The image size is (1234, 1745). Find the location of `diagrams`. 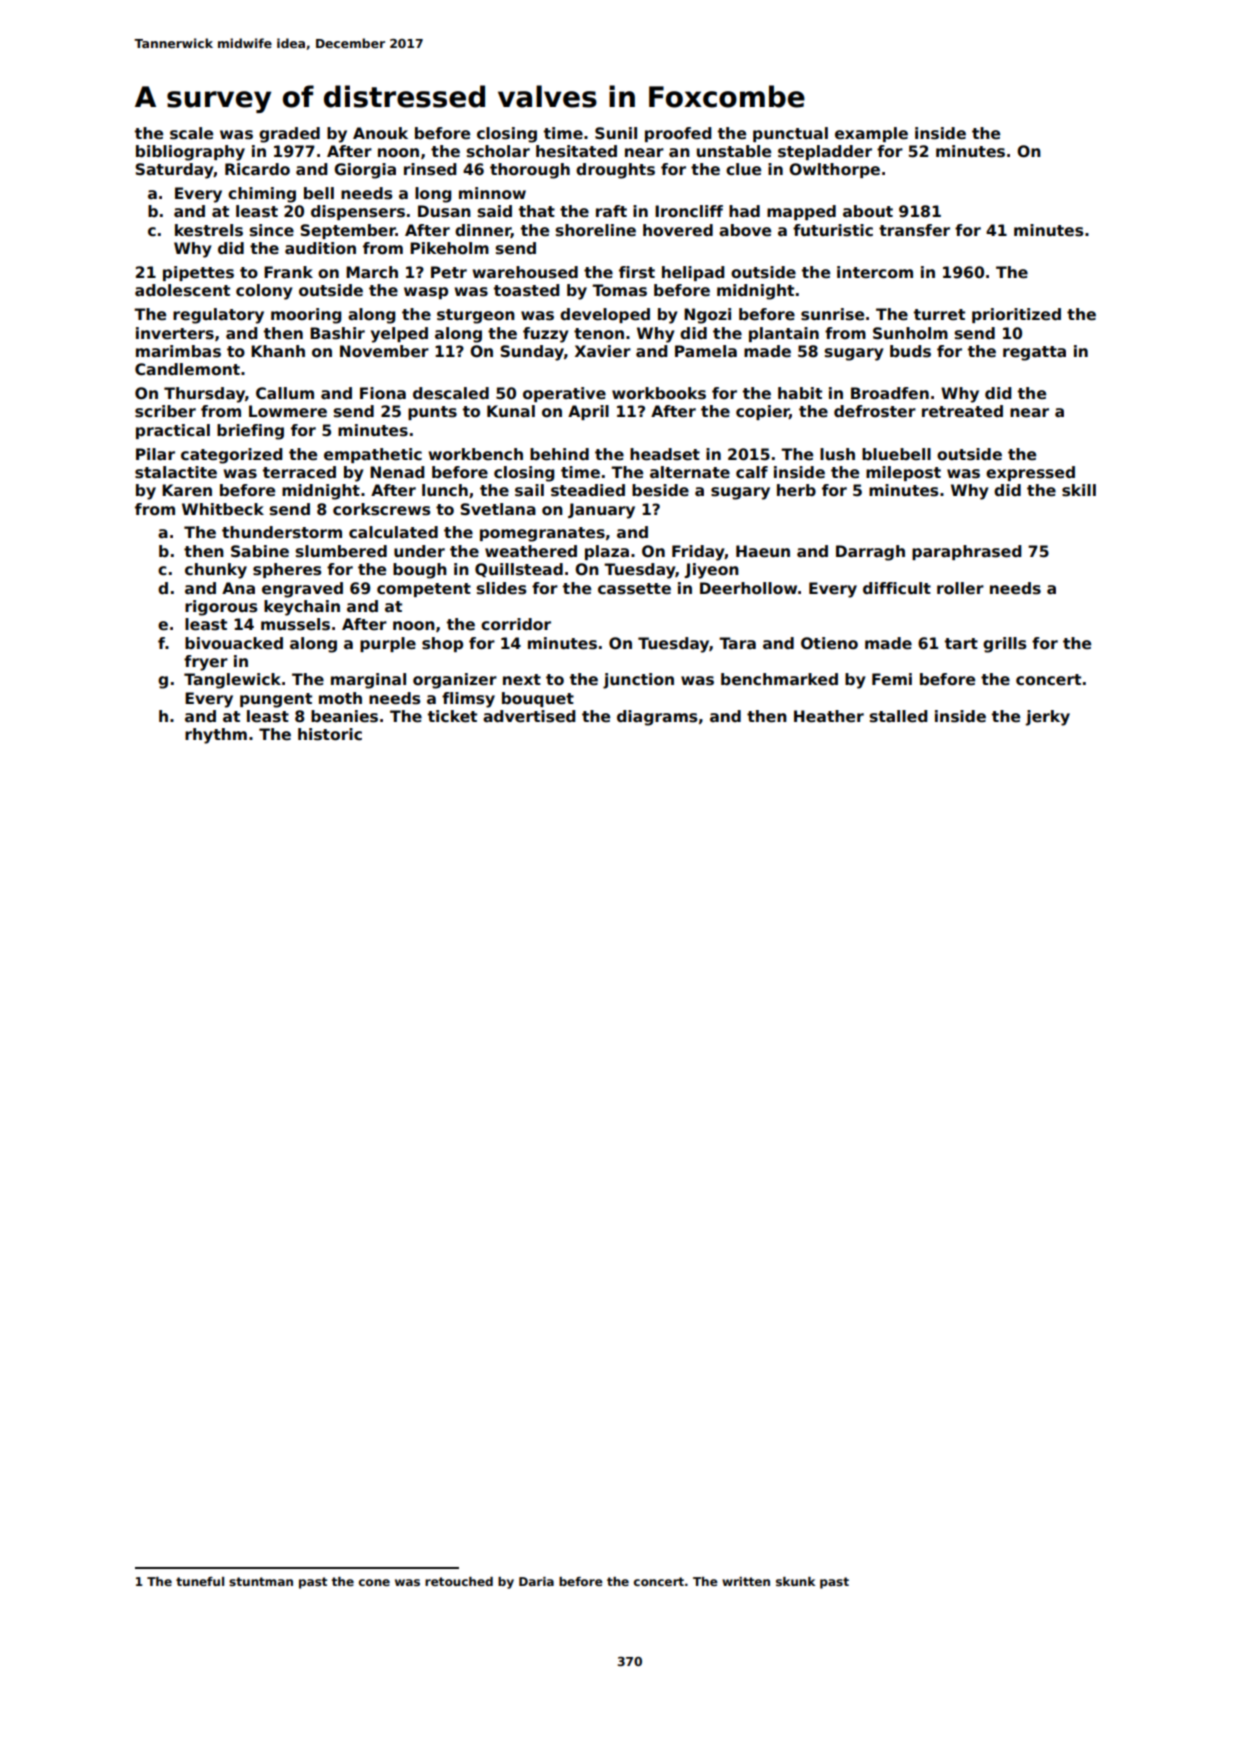

diagrams is located at coordinates (657, 718).
